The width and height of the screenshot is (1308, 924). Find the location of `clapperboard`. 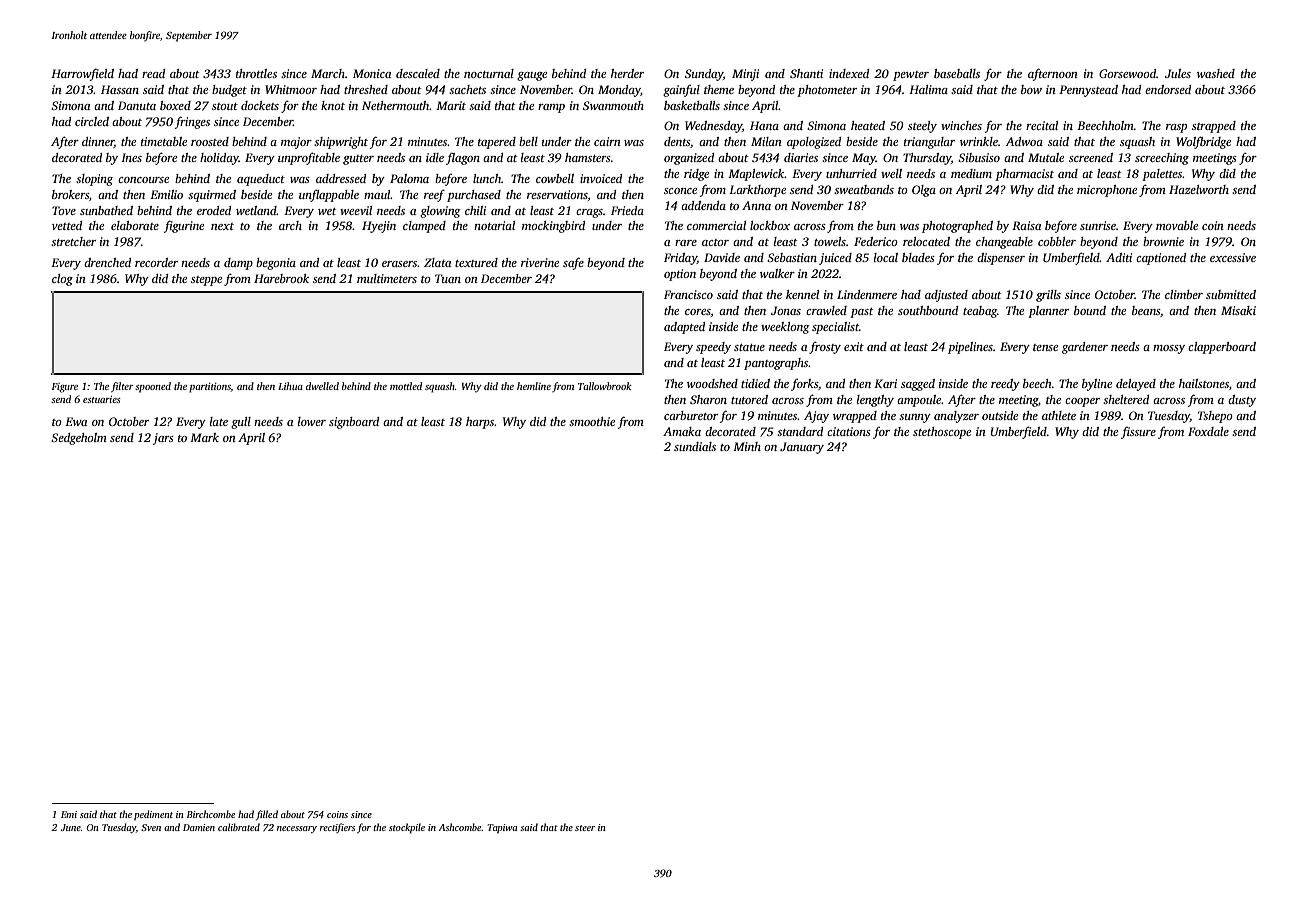

clapperboard is located at coordinates (1222, 348).
